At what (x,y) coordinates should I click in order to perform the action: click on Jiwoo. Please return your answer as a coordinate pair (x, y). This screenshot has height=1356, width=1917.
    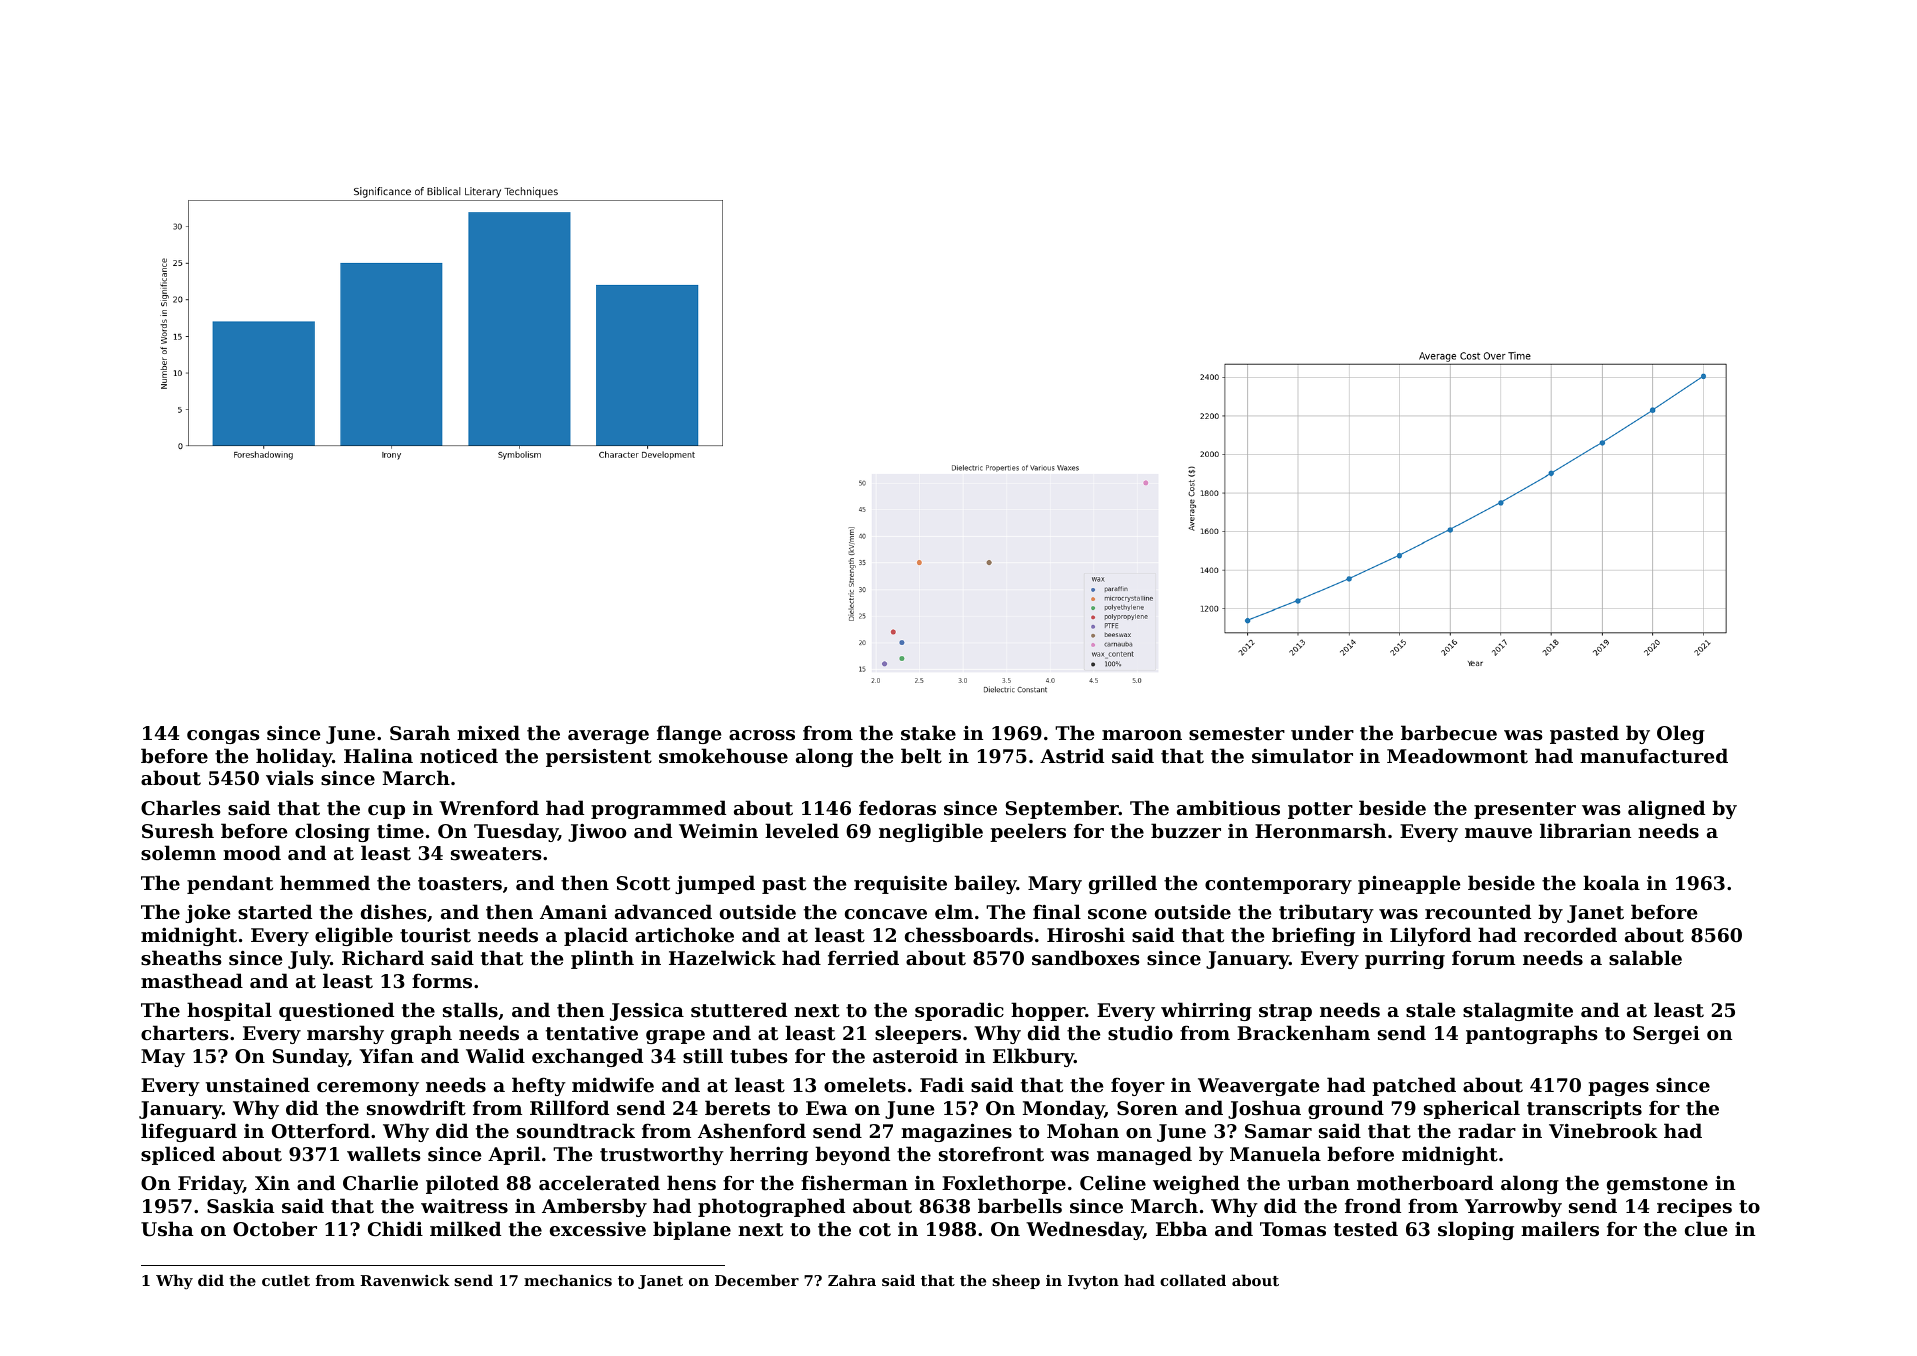
    Looking at the image, I should click on (597, 833).
